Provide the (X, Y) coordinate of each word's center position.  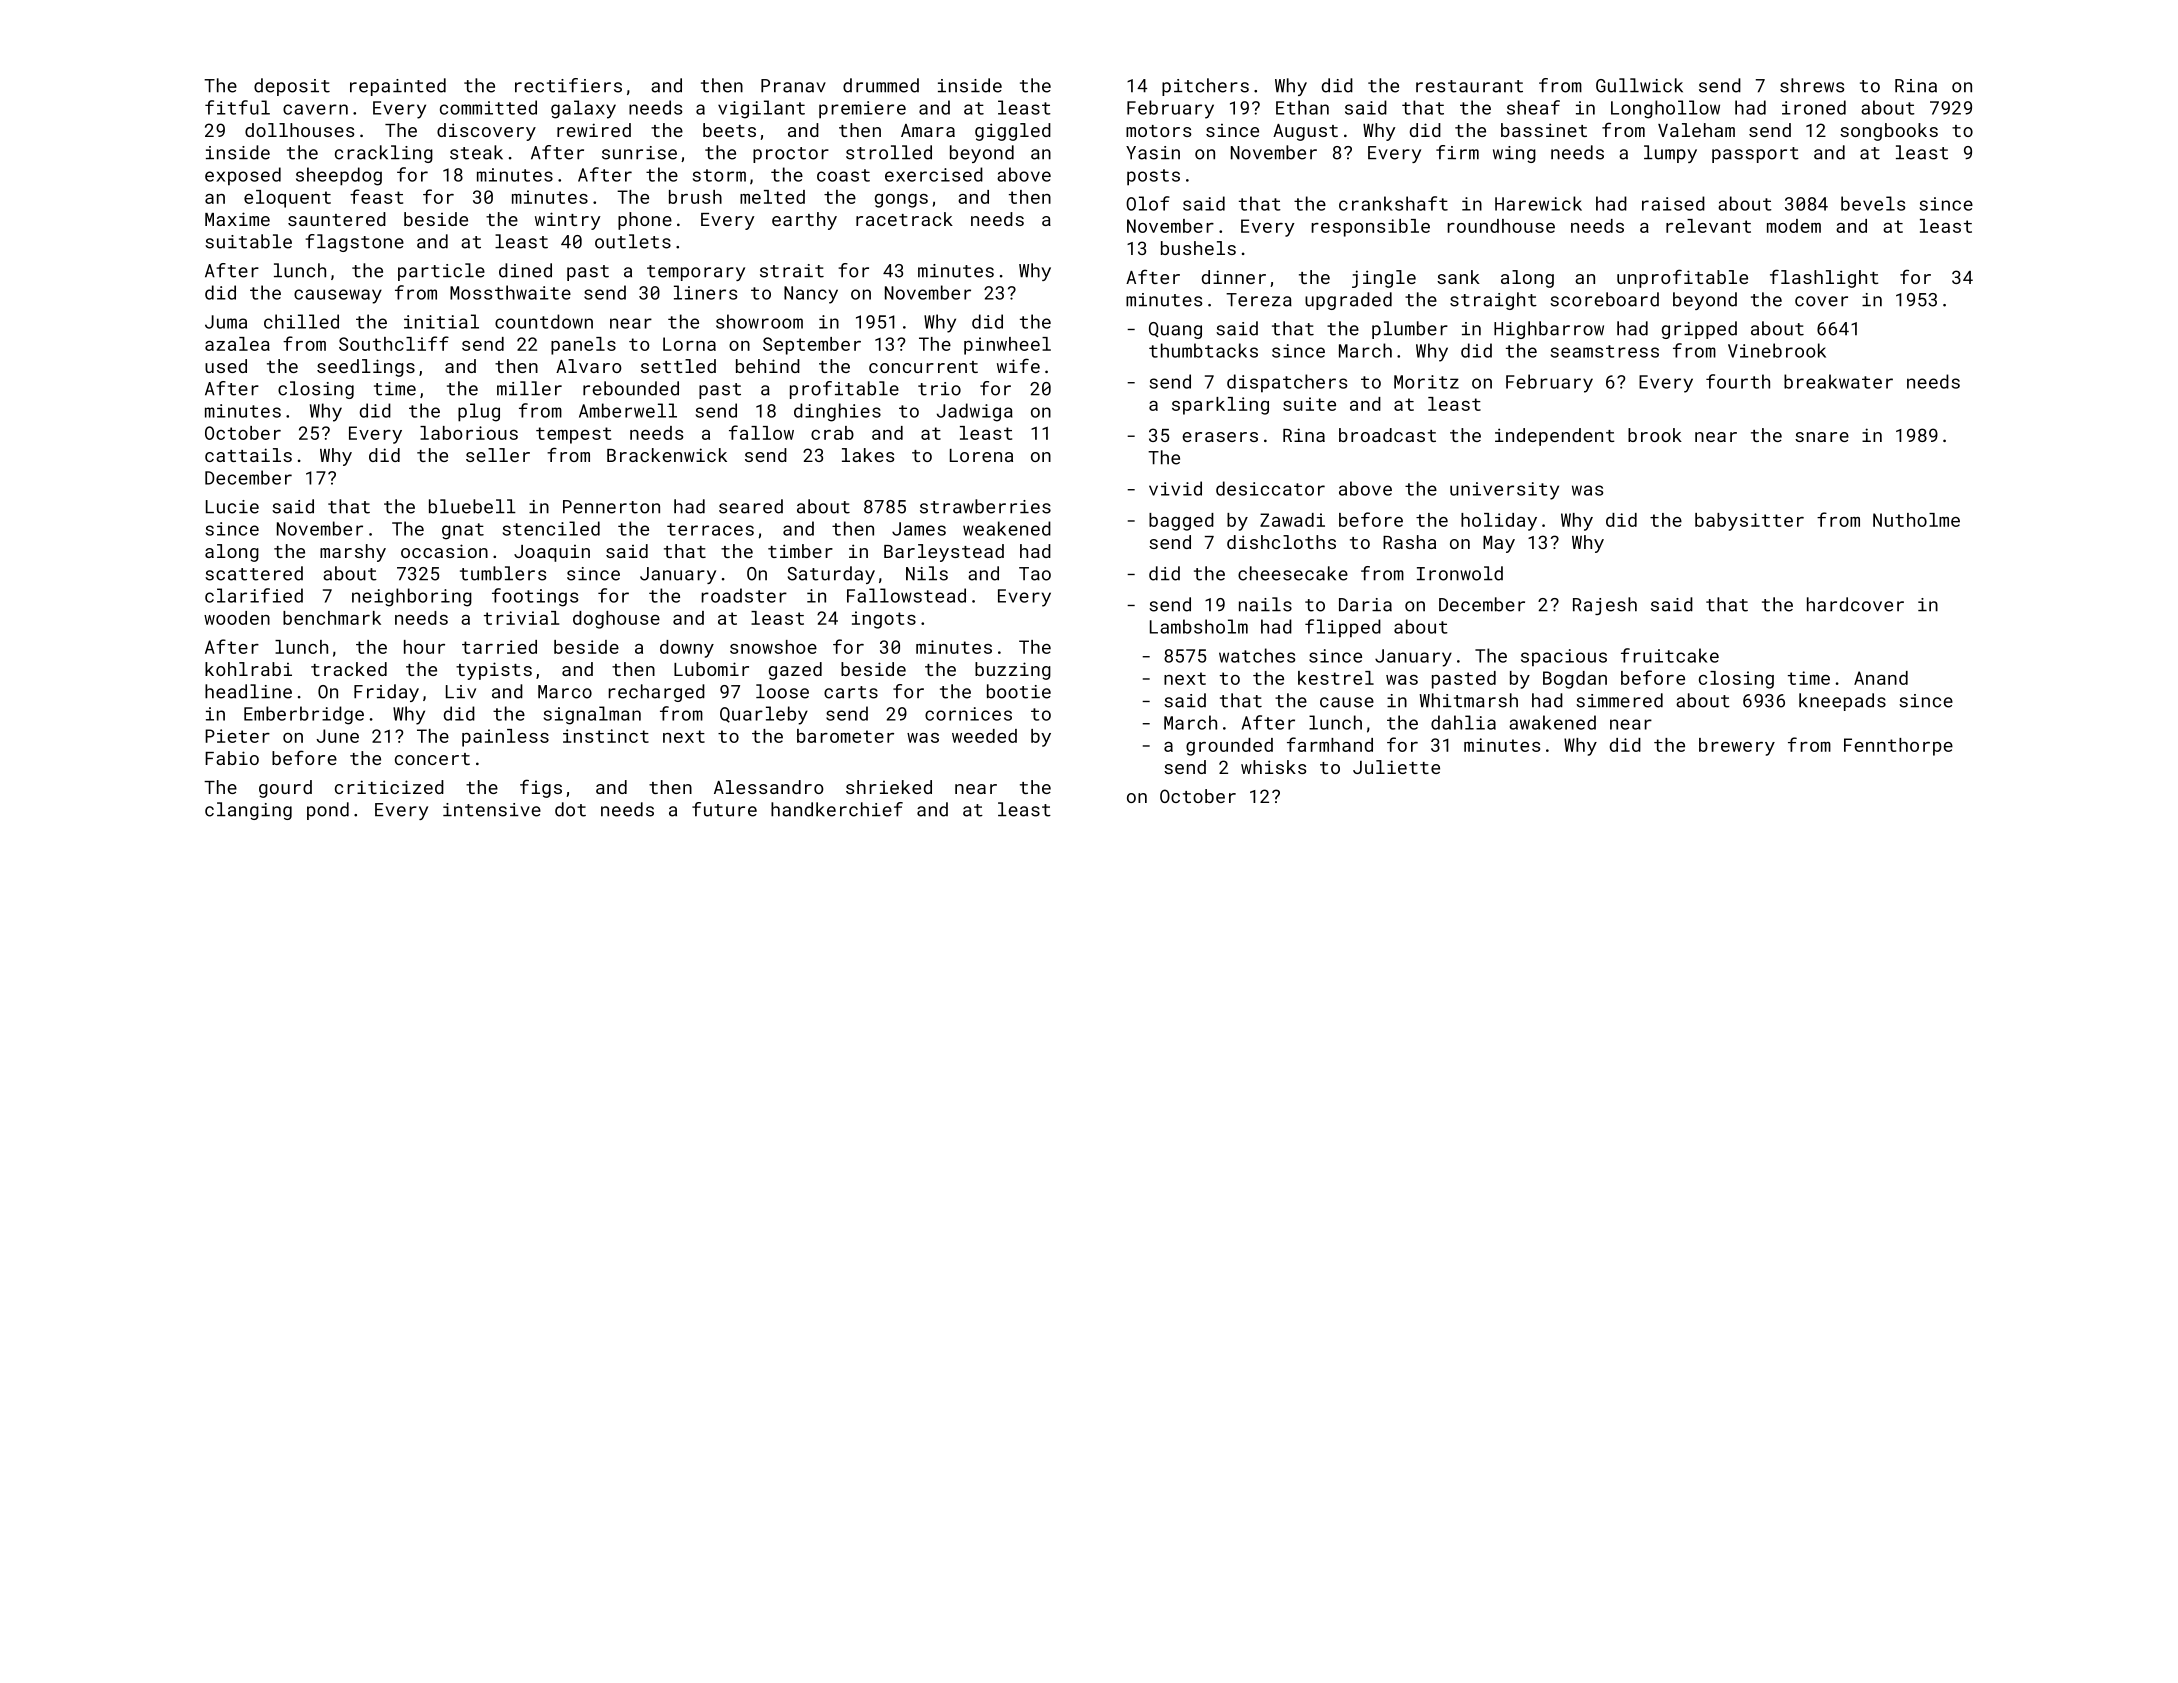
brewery (1737, 747)
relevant (1708, 226)
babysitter (1749, 522)
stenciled (551, 528)
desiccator (1270, 488)
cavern (315, 109)
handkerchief (837, 809)
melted (772, 197)
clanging (248, 811)
